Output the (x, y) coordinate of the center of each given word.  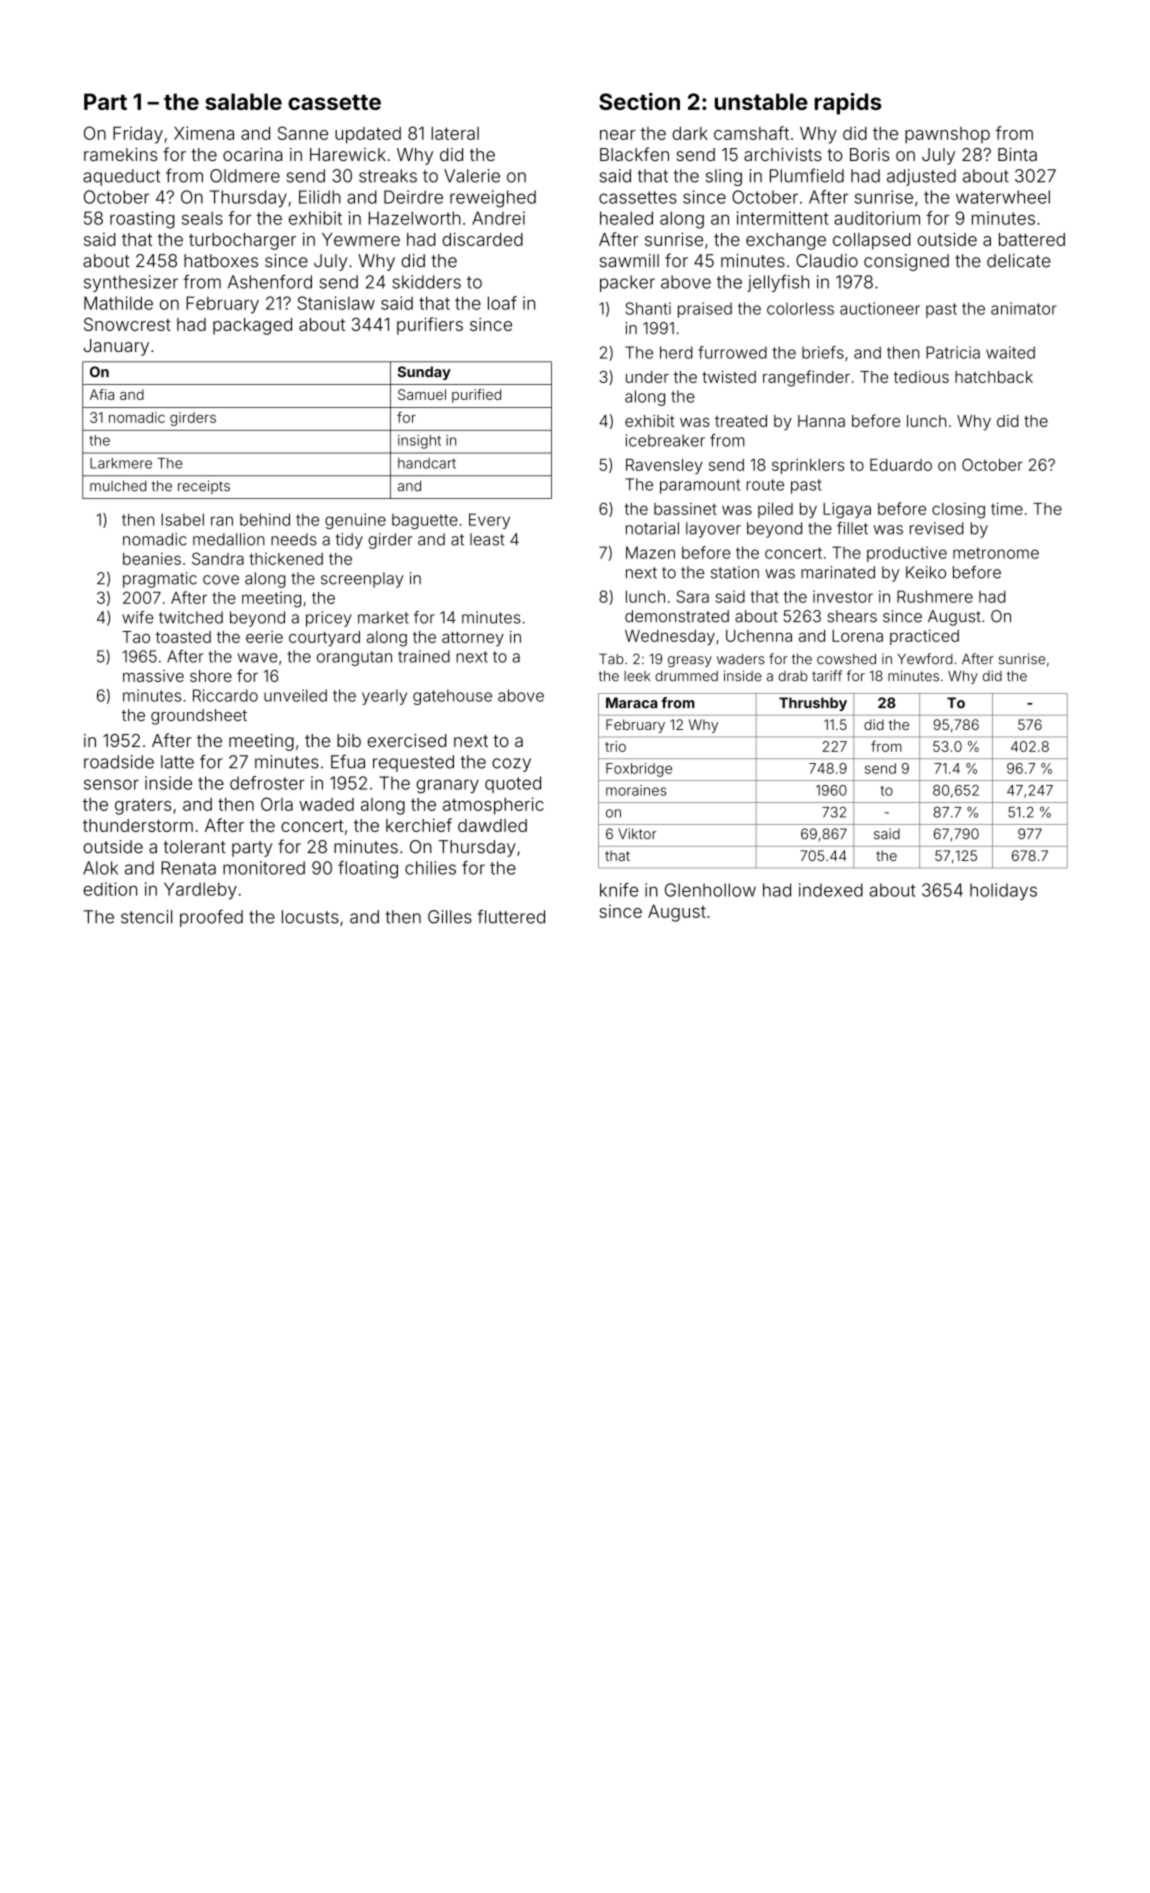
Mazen (650, 552)
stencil (146, 917)
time (1007, 508)
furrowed (732, 352)
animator (1024, 308)
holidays (1003, 891)
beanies (152, 558)
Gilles (450, 917)
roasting (142, 220)
